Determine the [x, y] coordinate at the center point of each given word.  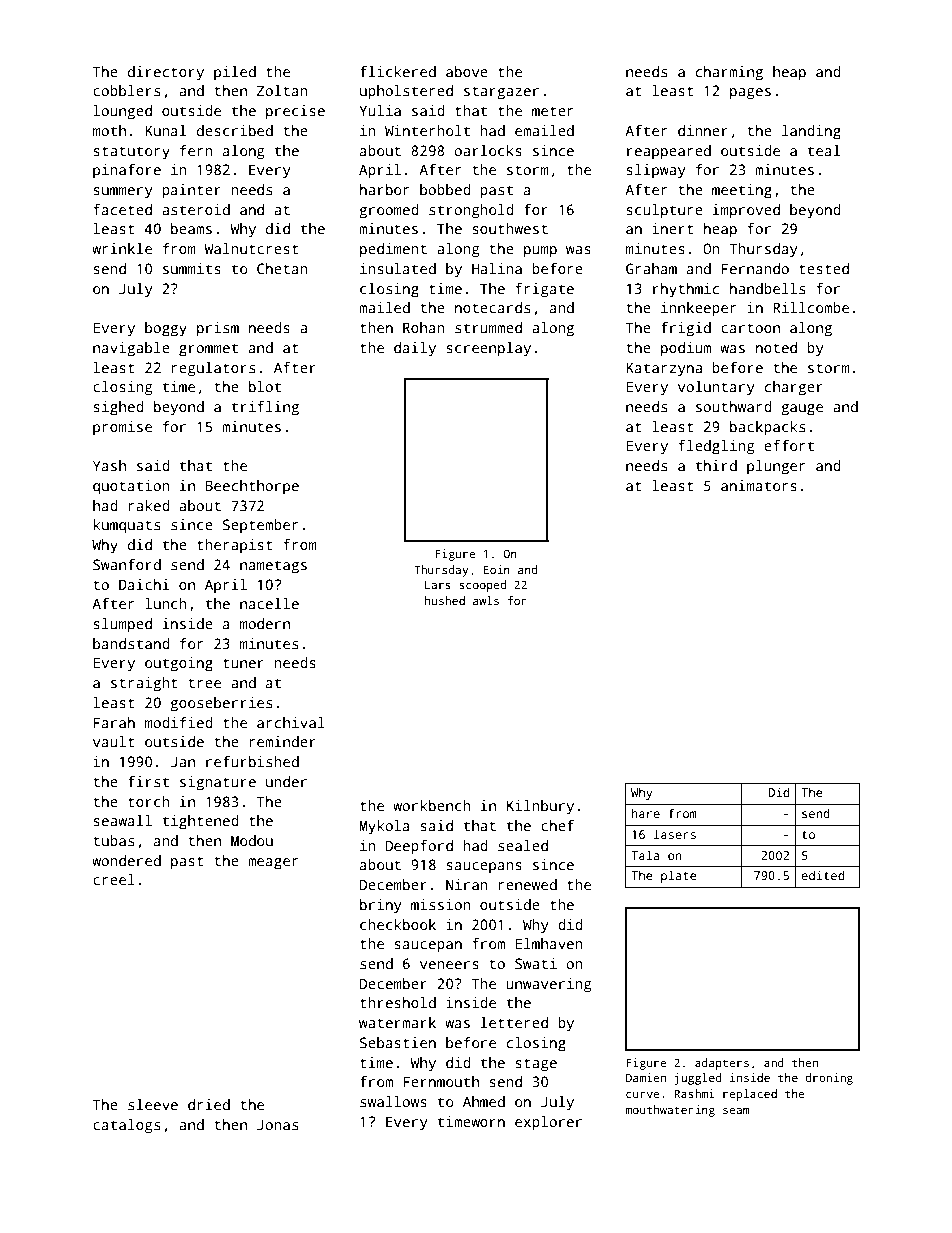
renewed [528, 884]
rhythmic [686, 290]
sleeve [153, 1104]
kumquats [126, 526]
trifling [265, 408]
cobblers [126, 90]
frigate [544, 290]
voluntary [716, 388]
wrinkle [122, 248]
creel [114, 879]
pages [750, 94]
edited [822, 875]
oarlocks [488, 150]
